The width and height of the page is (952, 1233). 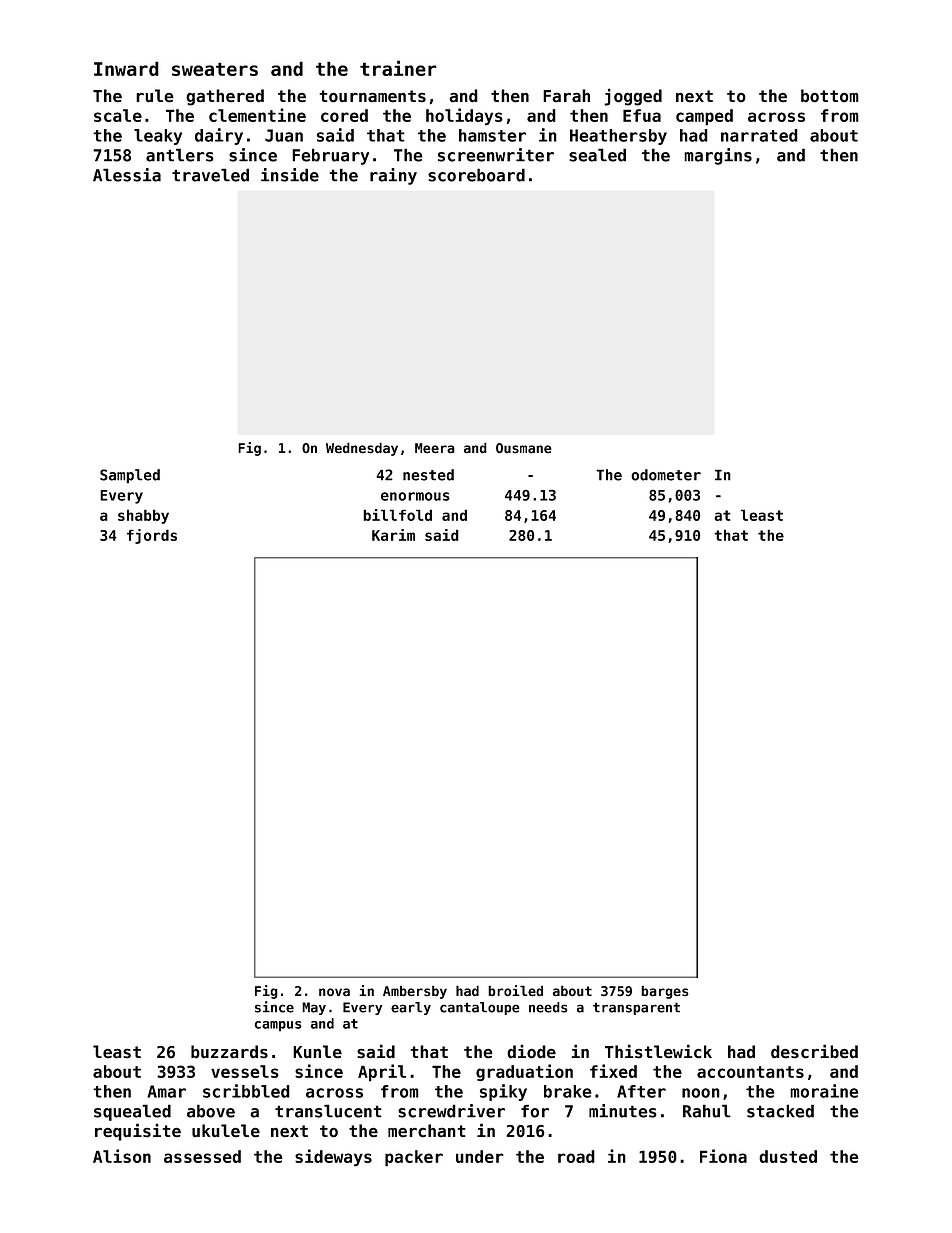 I want to click on Karim, so click(x=393, y=535).
